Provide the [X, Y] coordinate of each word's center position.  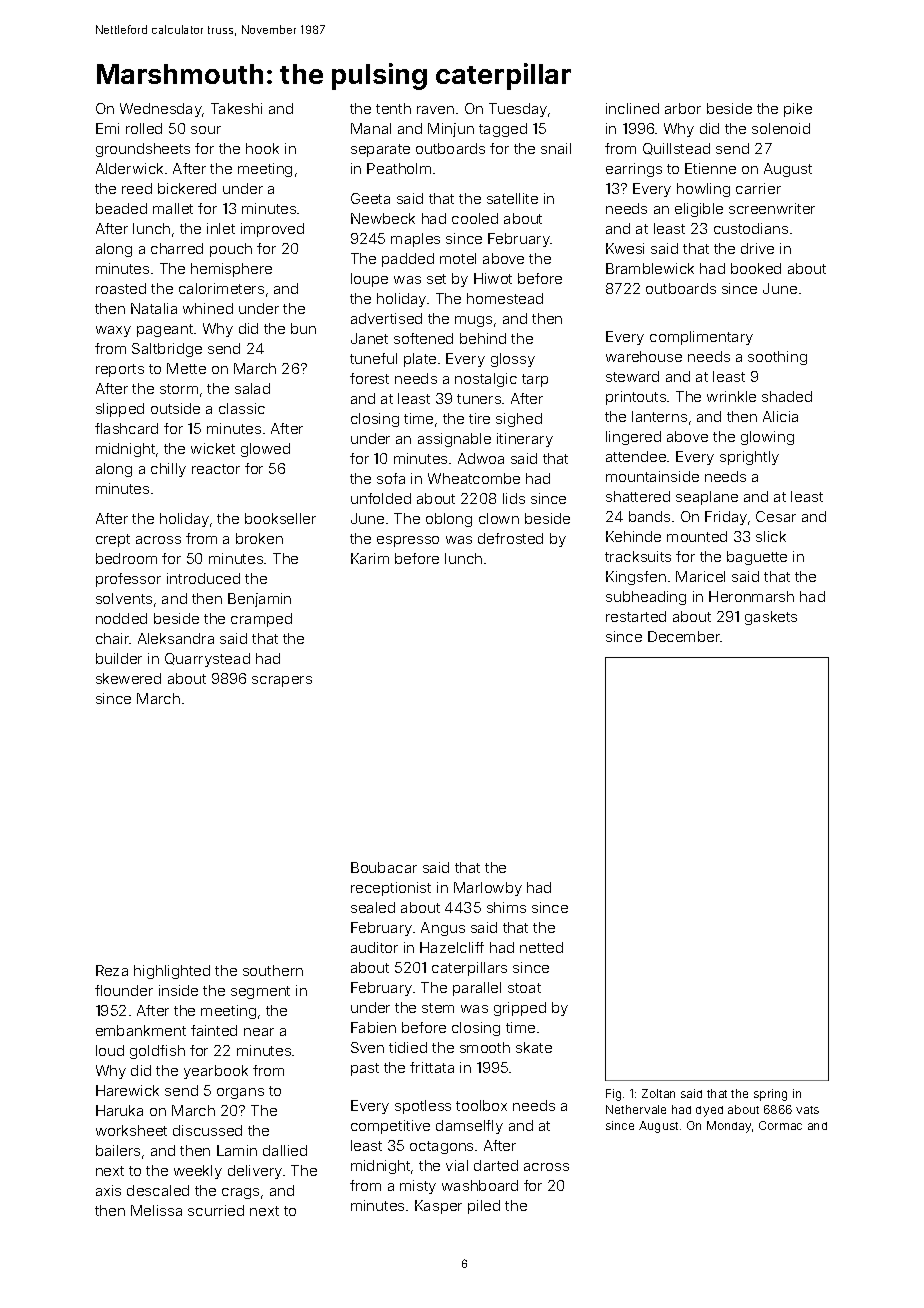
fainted [214, 1030]
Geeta [370, 198]
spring [770, 1095]
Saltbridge [167, 350]
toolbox [481, 1105]
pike [798, 110]
